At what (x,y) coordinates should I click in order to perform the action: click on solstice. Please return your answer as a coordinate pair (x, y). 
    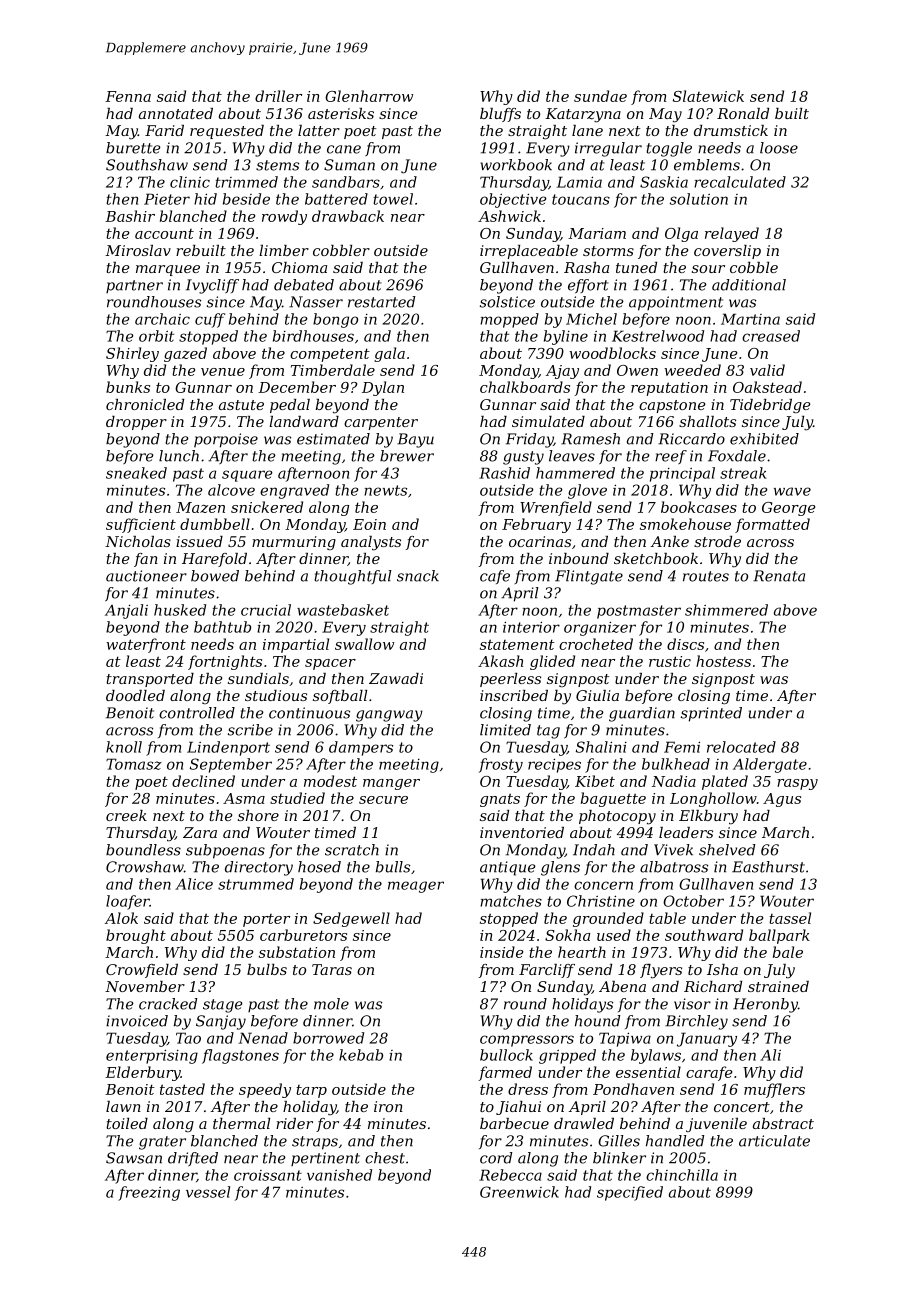
    Looking at the image, I should click on (507, 302).
